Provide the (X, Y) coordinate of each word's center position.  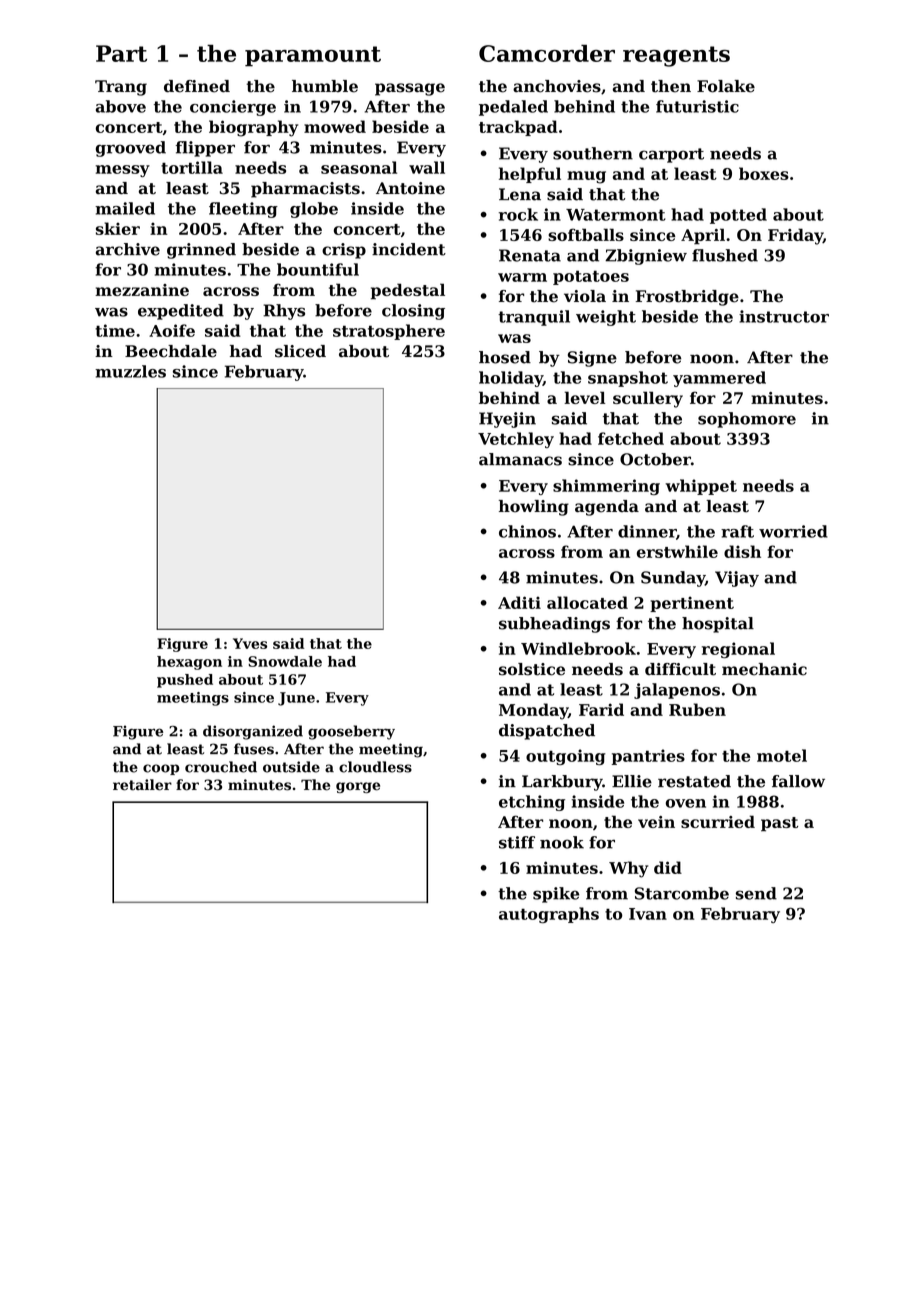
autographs (549, 915)
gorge (358, 787)
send (756, 893)
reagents (676, 56)
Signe (592, 359)
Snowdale (285, 661)
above (121, 106)
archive (128, 249)
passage (410, 89)
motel (782, 755)
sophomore (747, 420)
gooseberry (351, 732)
